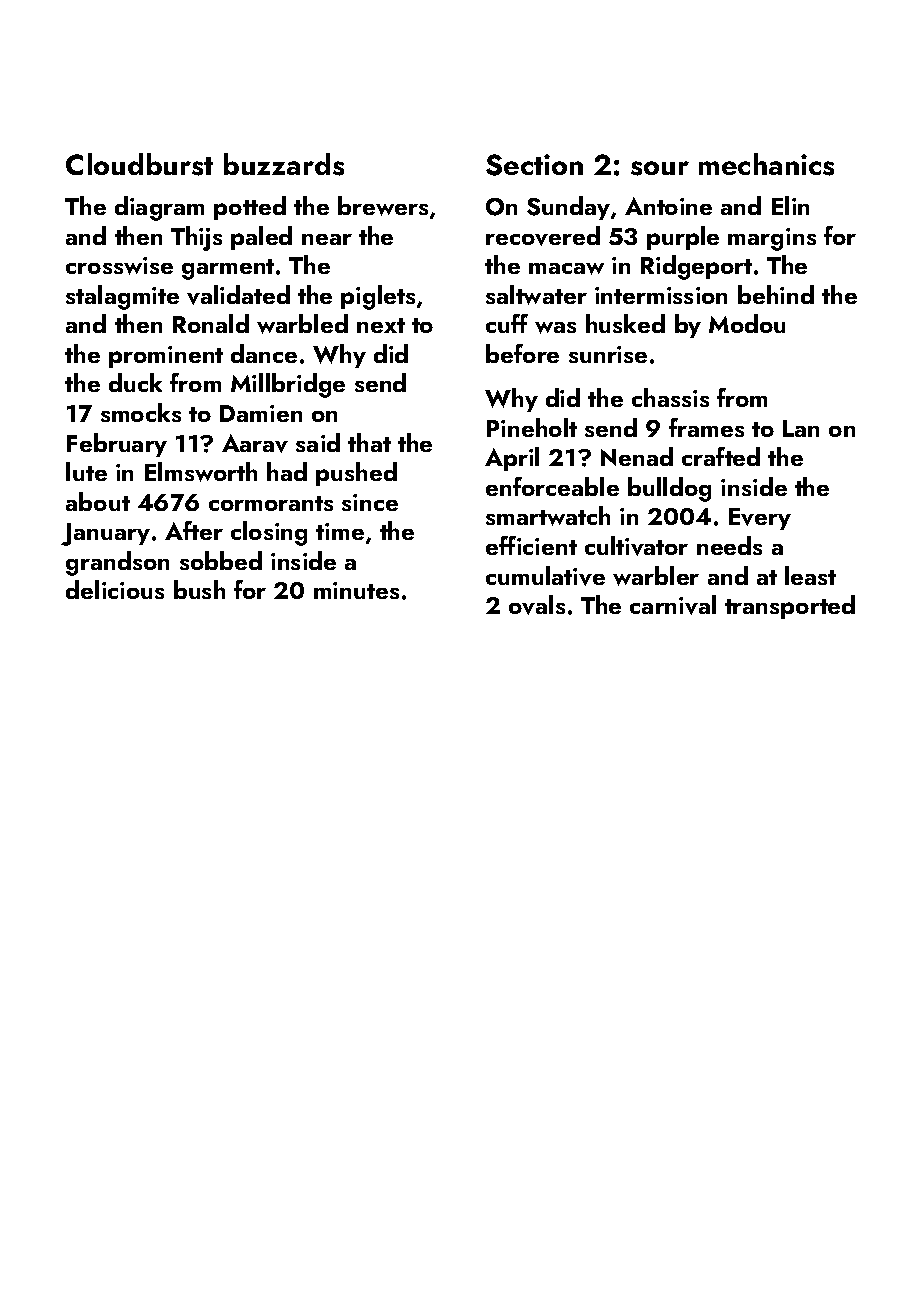  What do you see at coordinates (776, 294) in the image?
I see `behind` at bounding box center [776, 294].
